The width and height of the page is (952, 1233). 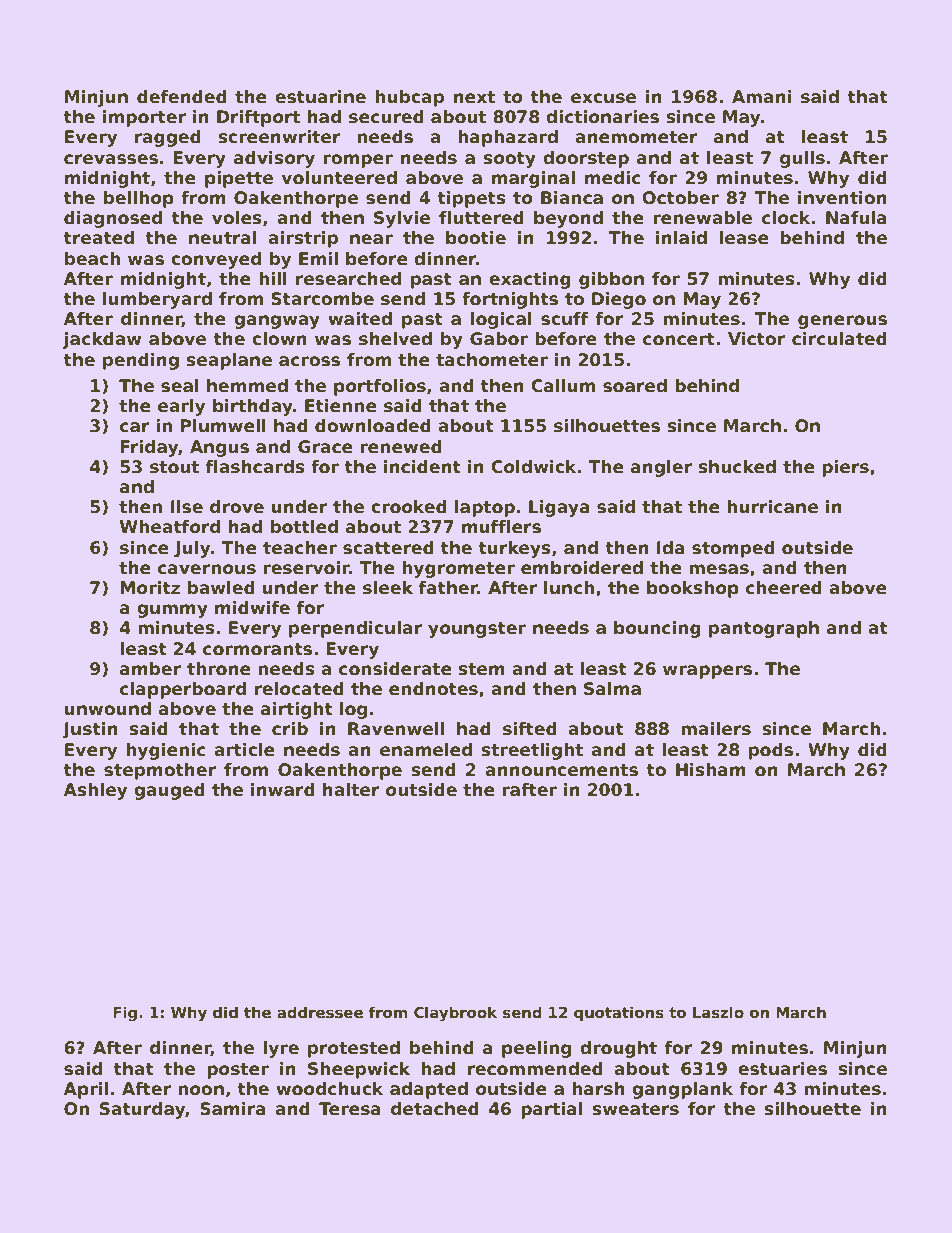 I want to click on unwound, so click(x=108, y=709).
